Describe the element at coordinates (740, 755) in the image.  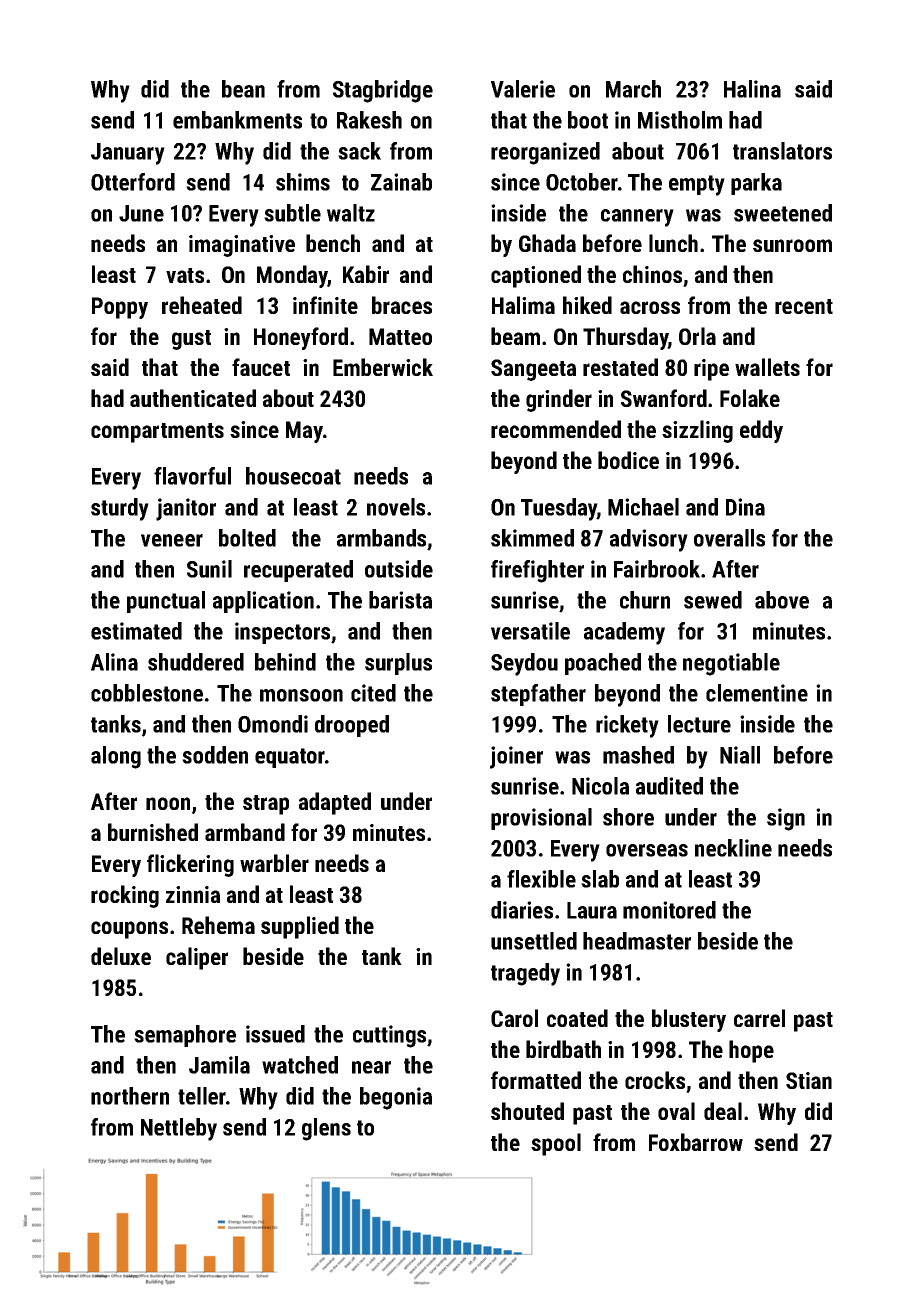
I see `Niall` at that location.
